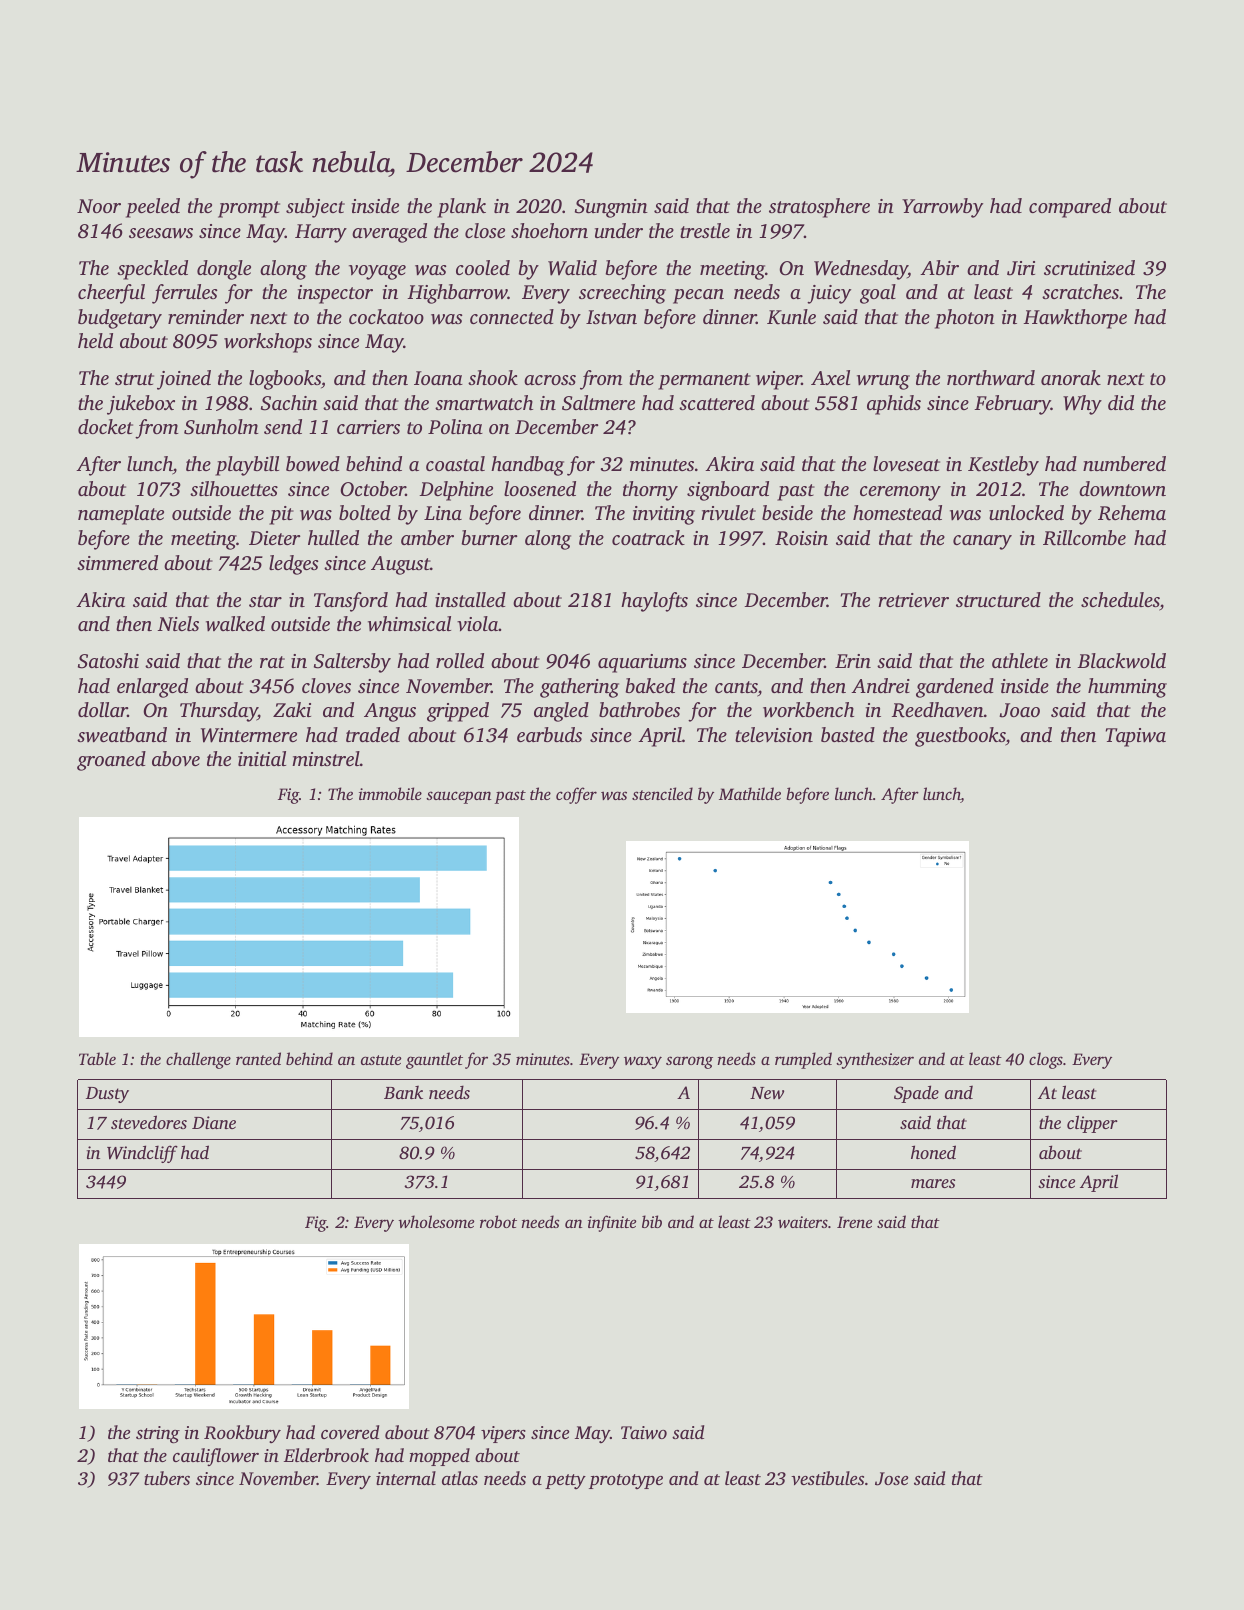 The image size is (1244, 1610). What do you see at coordinates (1070, 208) in the screenshot?
I see `compared` at bounding box center [1070, 208].
